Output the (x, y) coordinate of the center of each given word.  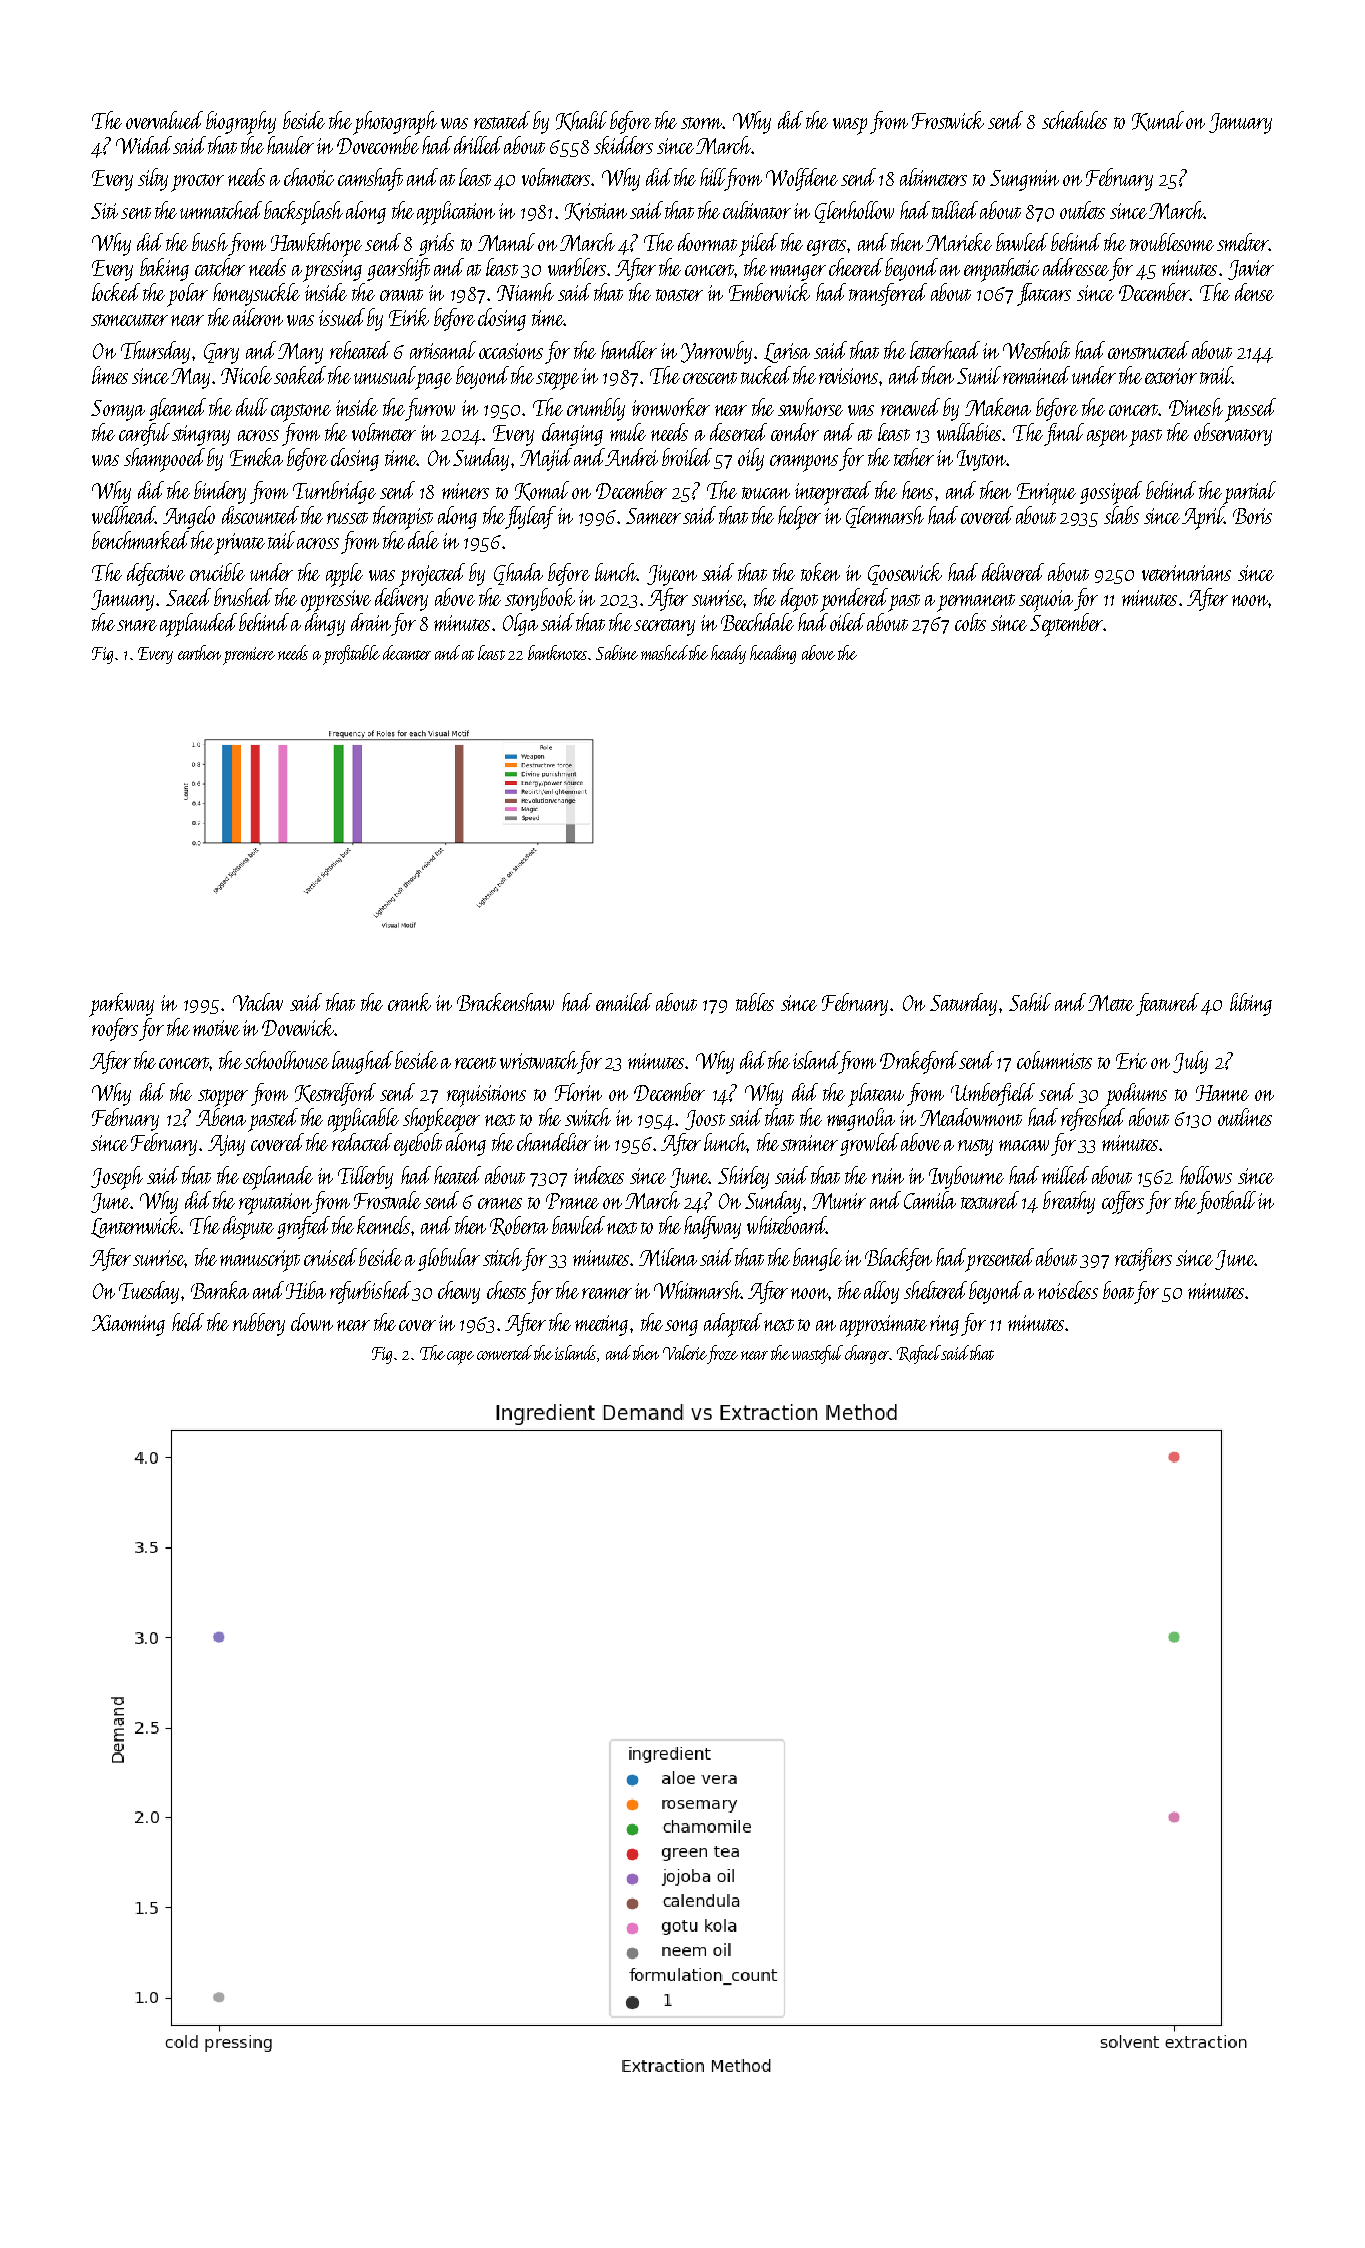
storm (701, 123)
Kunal (1158, 121)
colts (970, 622)
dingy (325, 624)
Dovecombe (378, 145)
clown (312, 1322)
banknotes (557, 652)
